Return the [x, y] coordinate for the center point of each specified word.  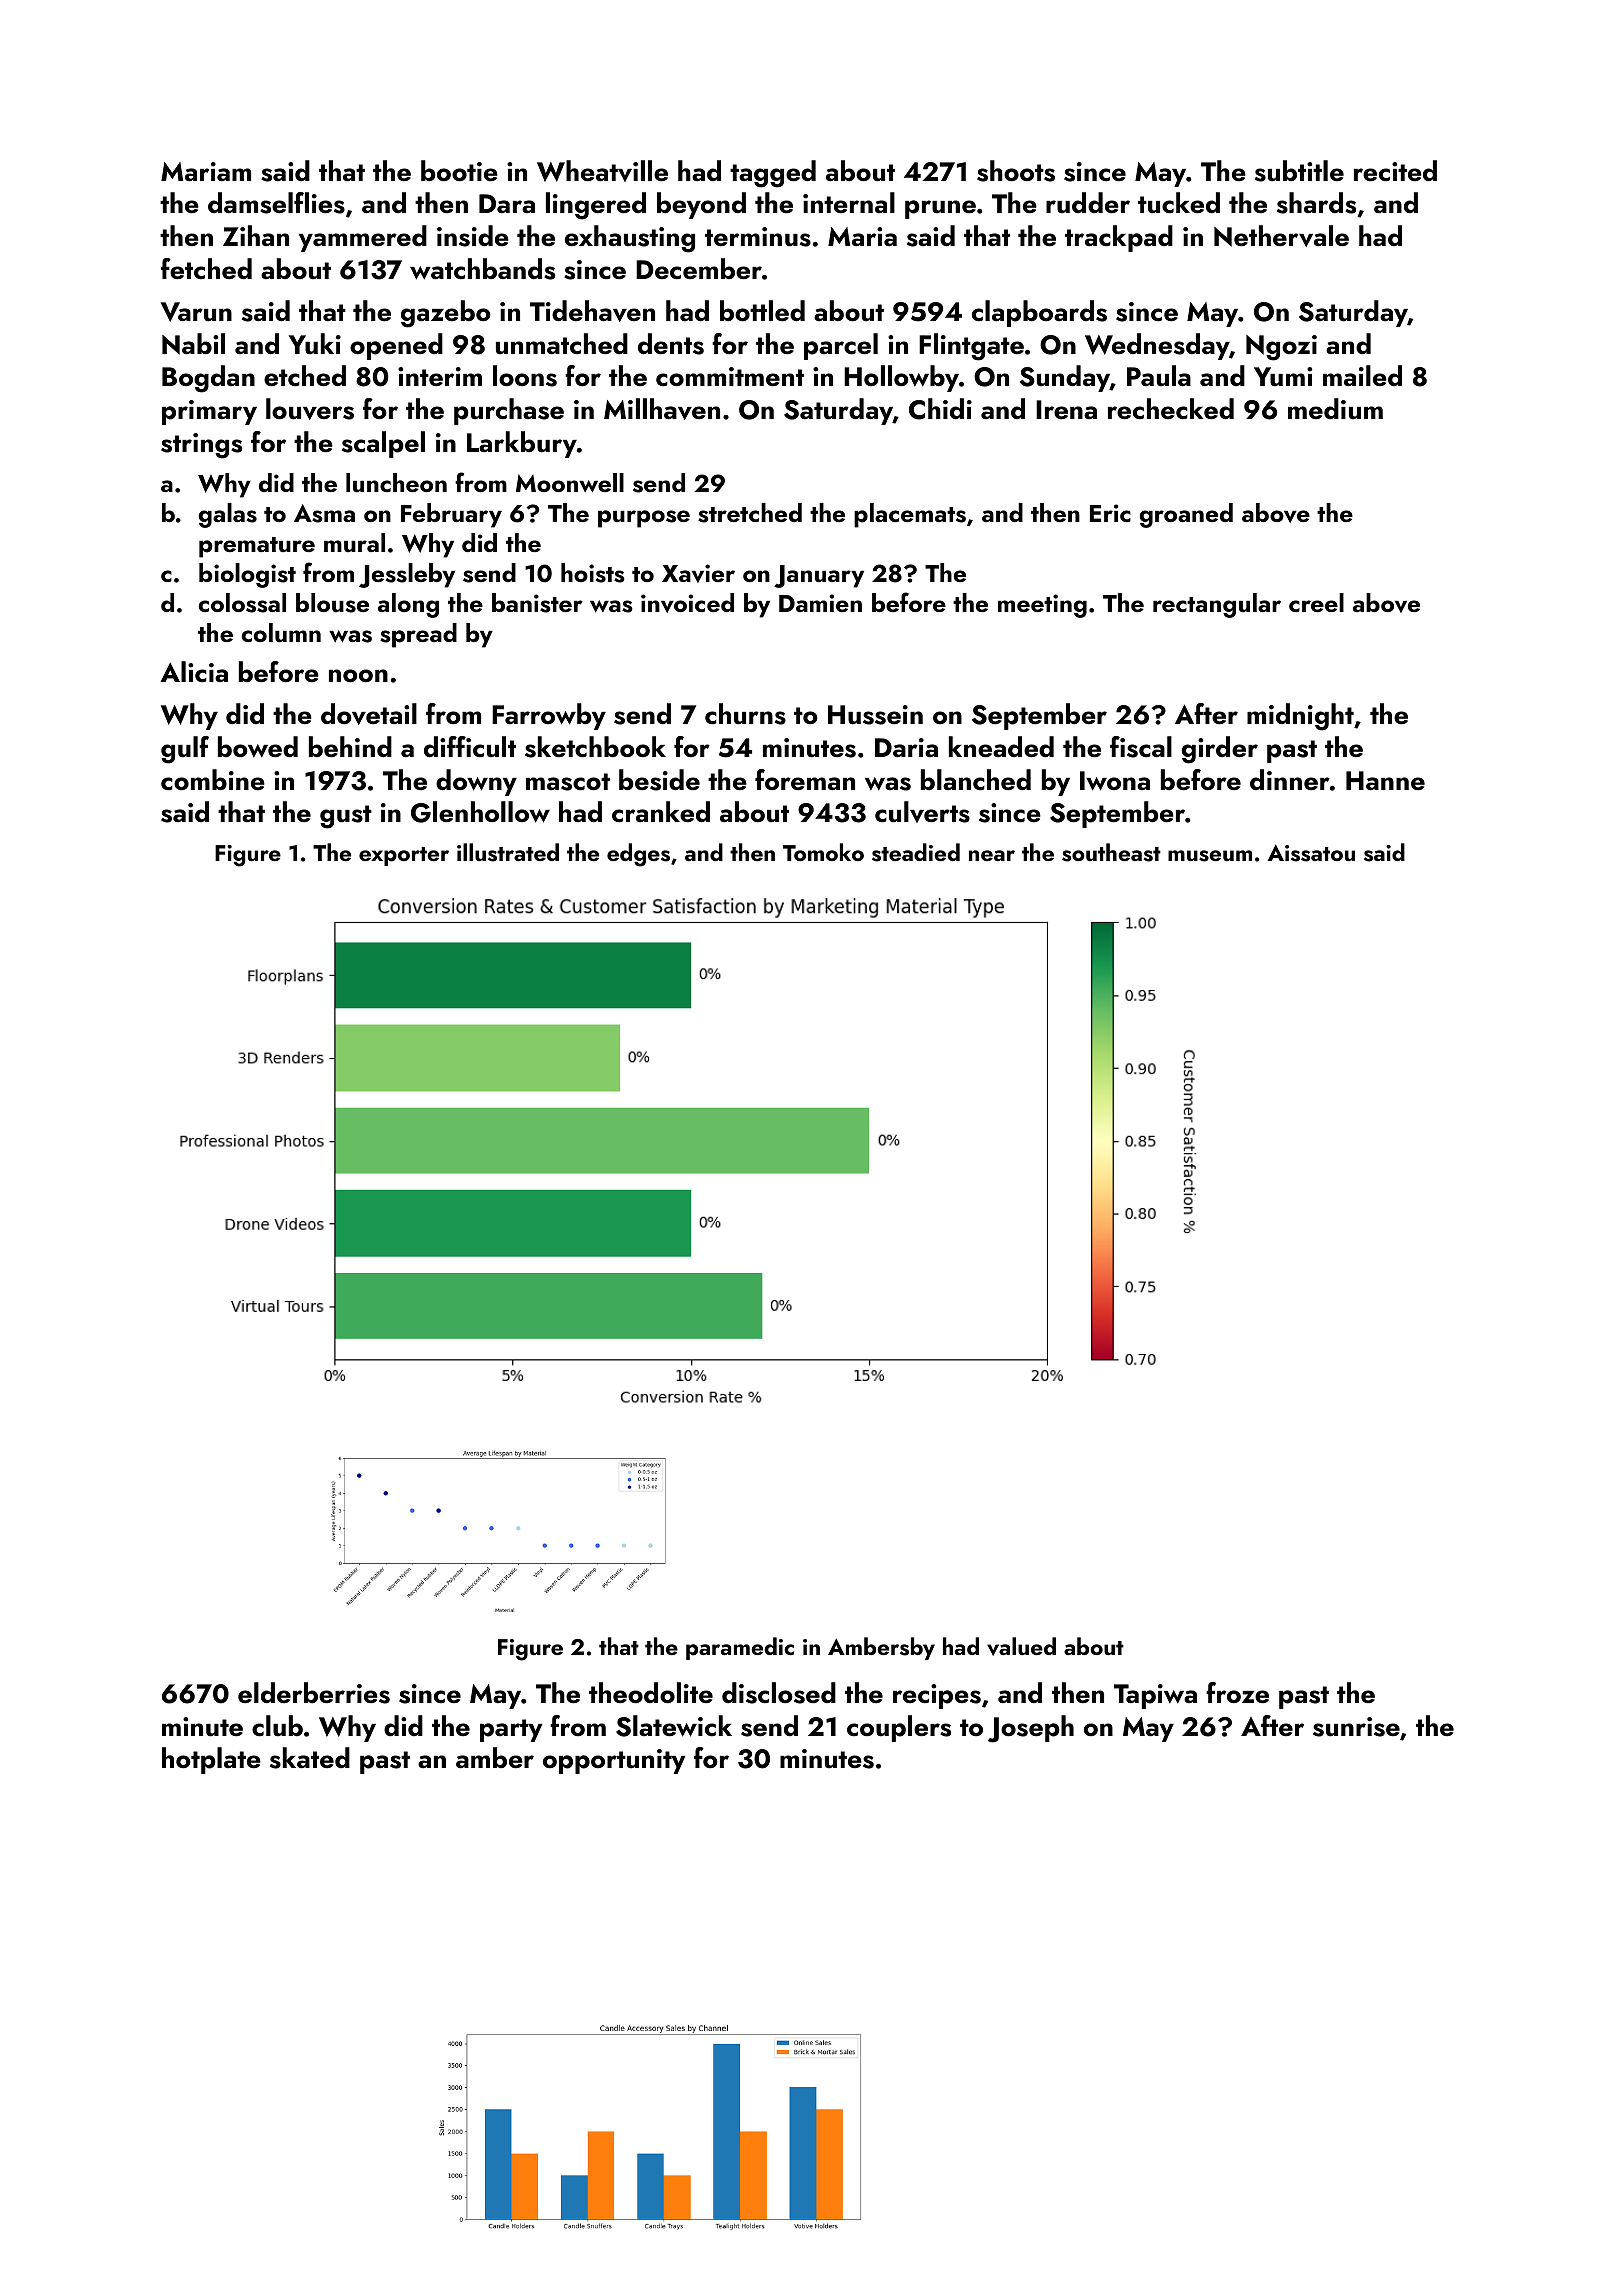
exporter [404, 856]
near [992, 855]
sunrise [1356, 1727]
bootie [459, 171]
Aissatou [1311, 853]
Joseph [1031, 1729]
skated [310, 1758]
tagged [773, 174]
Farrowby [549, 716]
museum [1210, 856]
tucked [1179, 203]
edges [638, 855]
